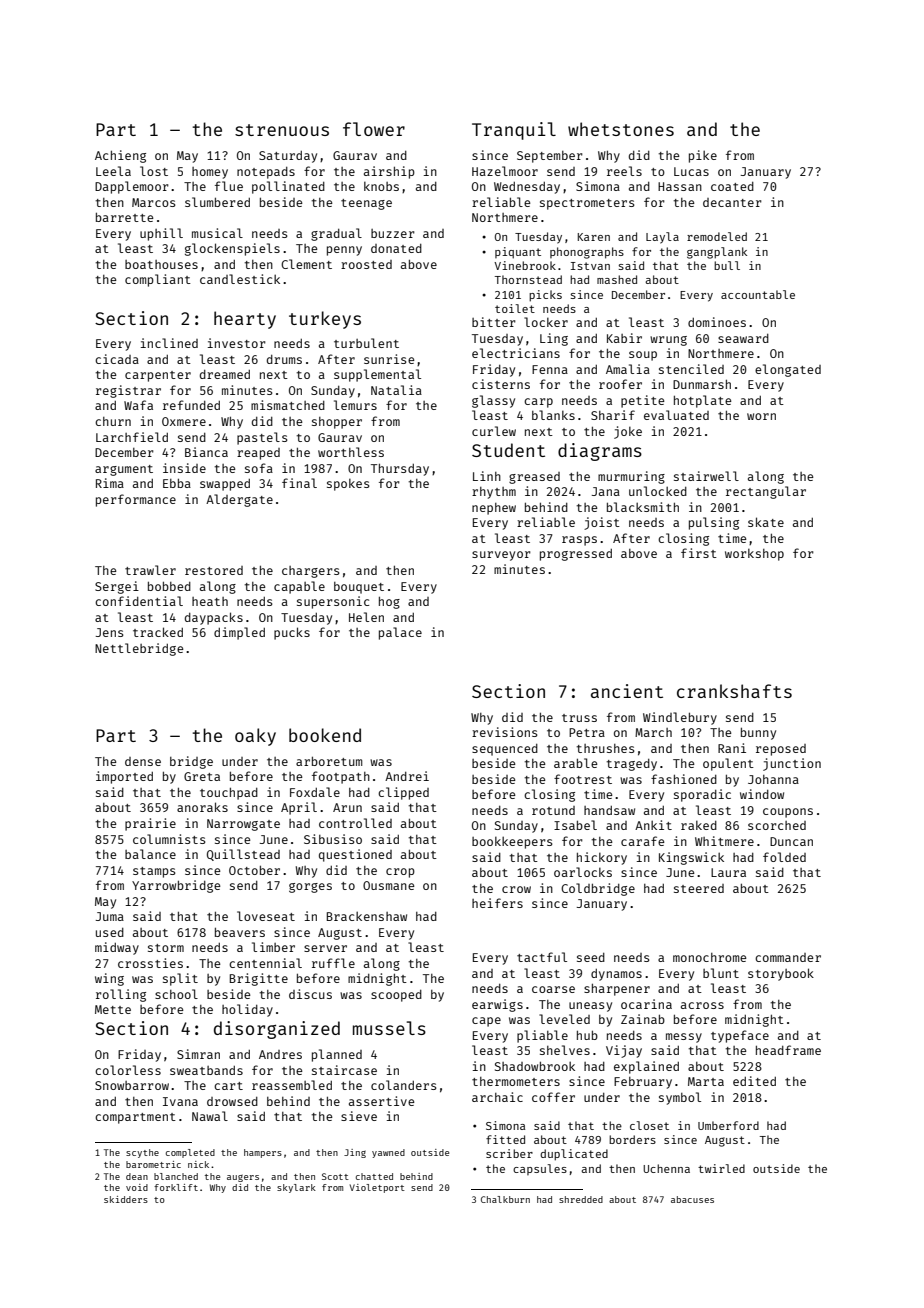 The height and width of the screenshot is (1308, 924). I want to click on flower, so click(374, 129).
